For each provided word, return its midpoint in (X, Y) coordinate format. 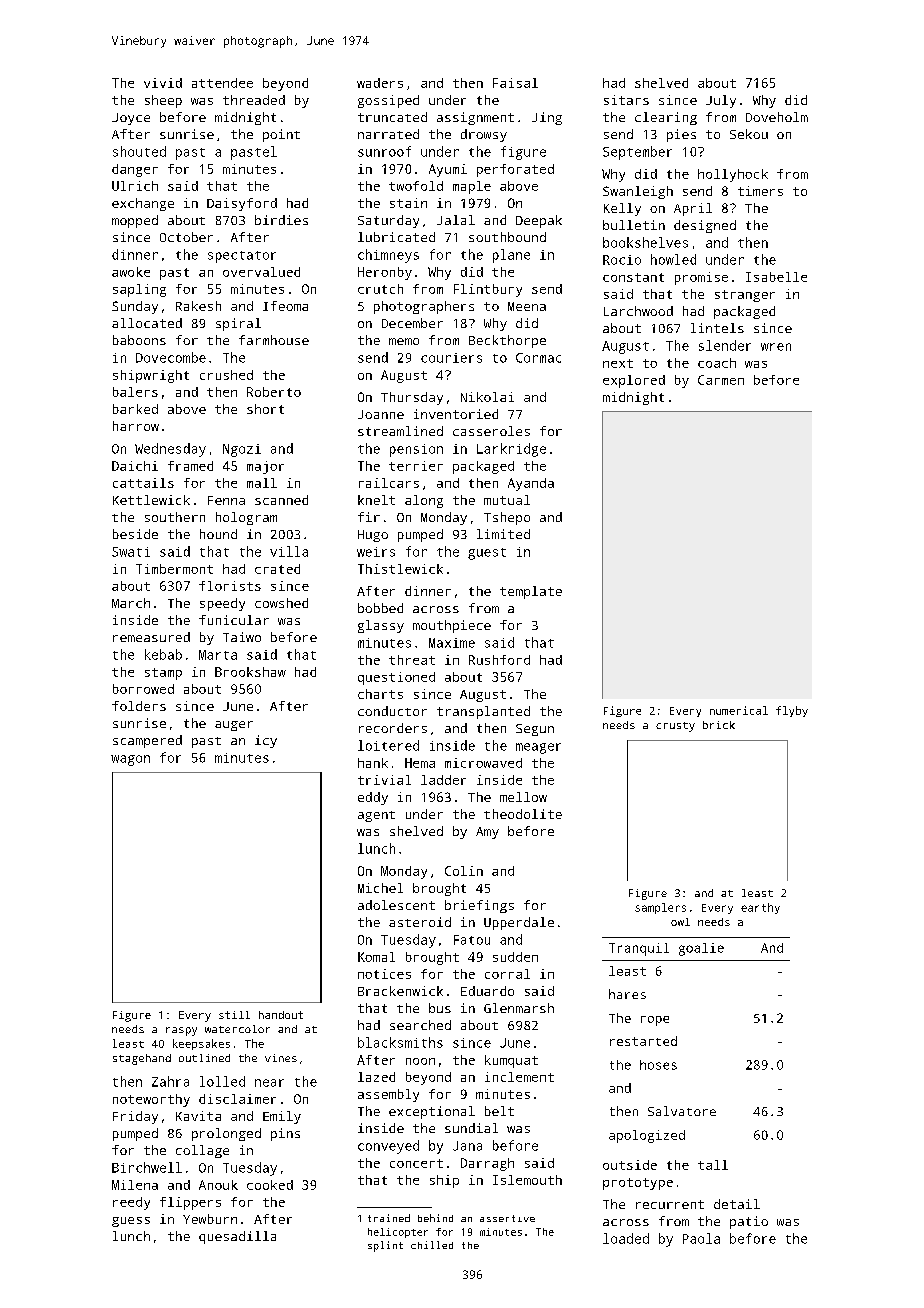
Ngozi (242, 450)
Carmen (721, 380)
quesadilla (237, 1237)
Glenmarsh (519, 1008)
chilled (432, 1245)
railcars (389, 483)
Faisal (515, 83)
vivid (163, 83)
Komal (376, 957)
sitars (626, 100)
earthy (760, 908)
